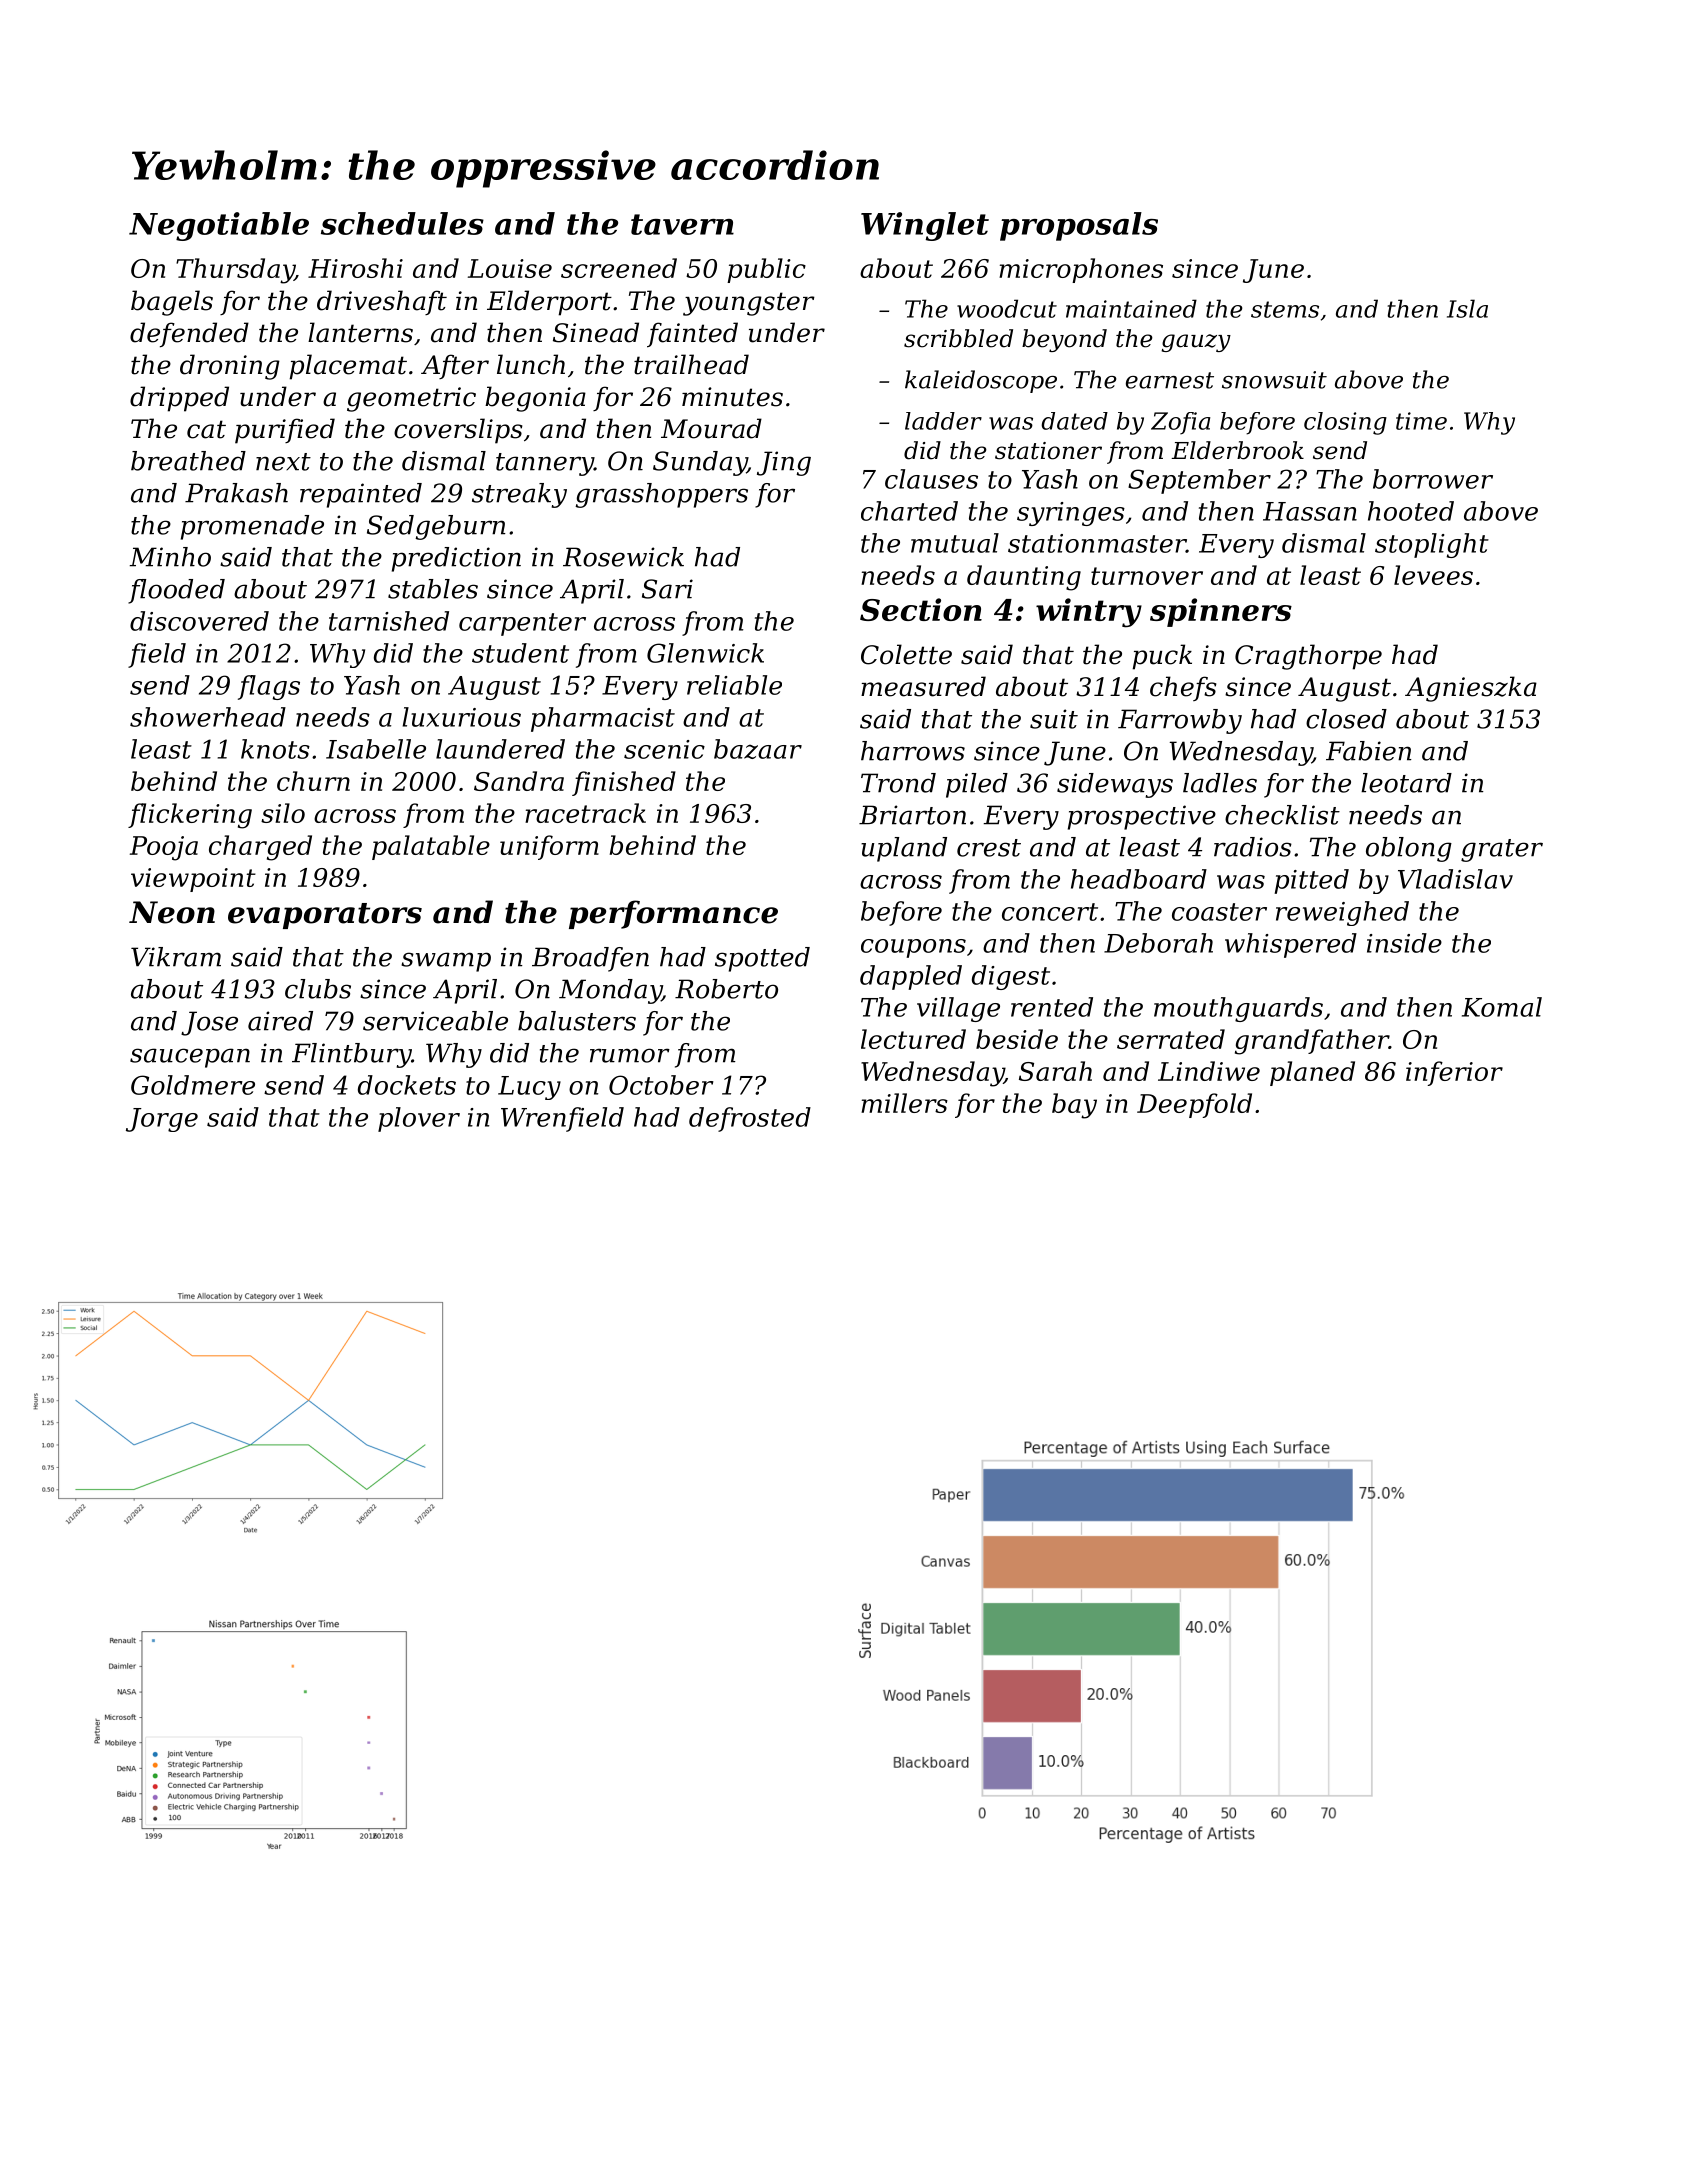  What do you see at coordinates (691, 364) in the document?
I see `trailhead` at bounding box center [691, 364].
